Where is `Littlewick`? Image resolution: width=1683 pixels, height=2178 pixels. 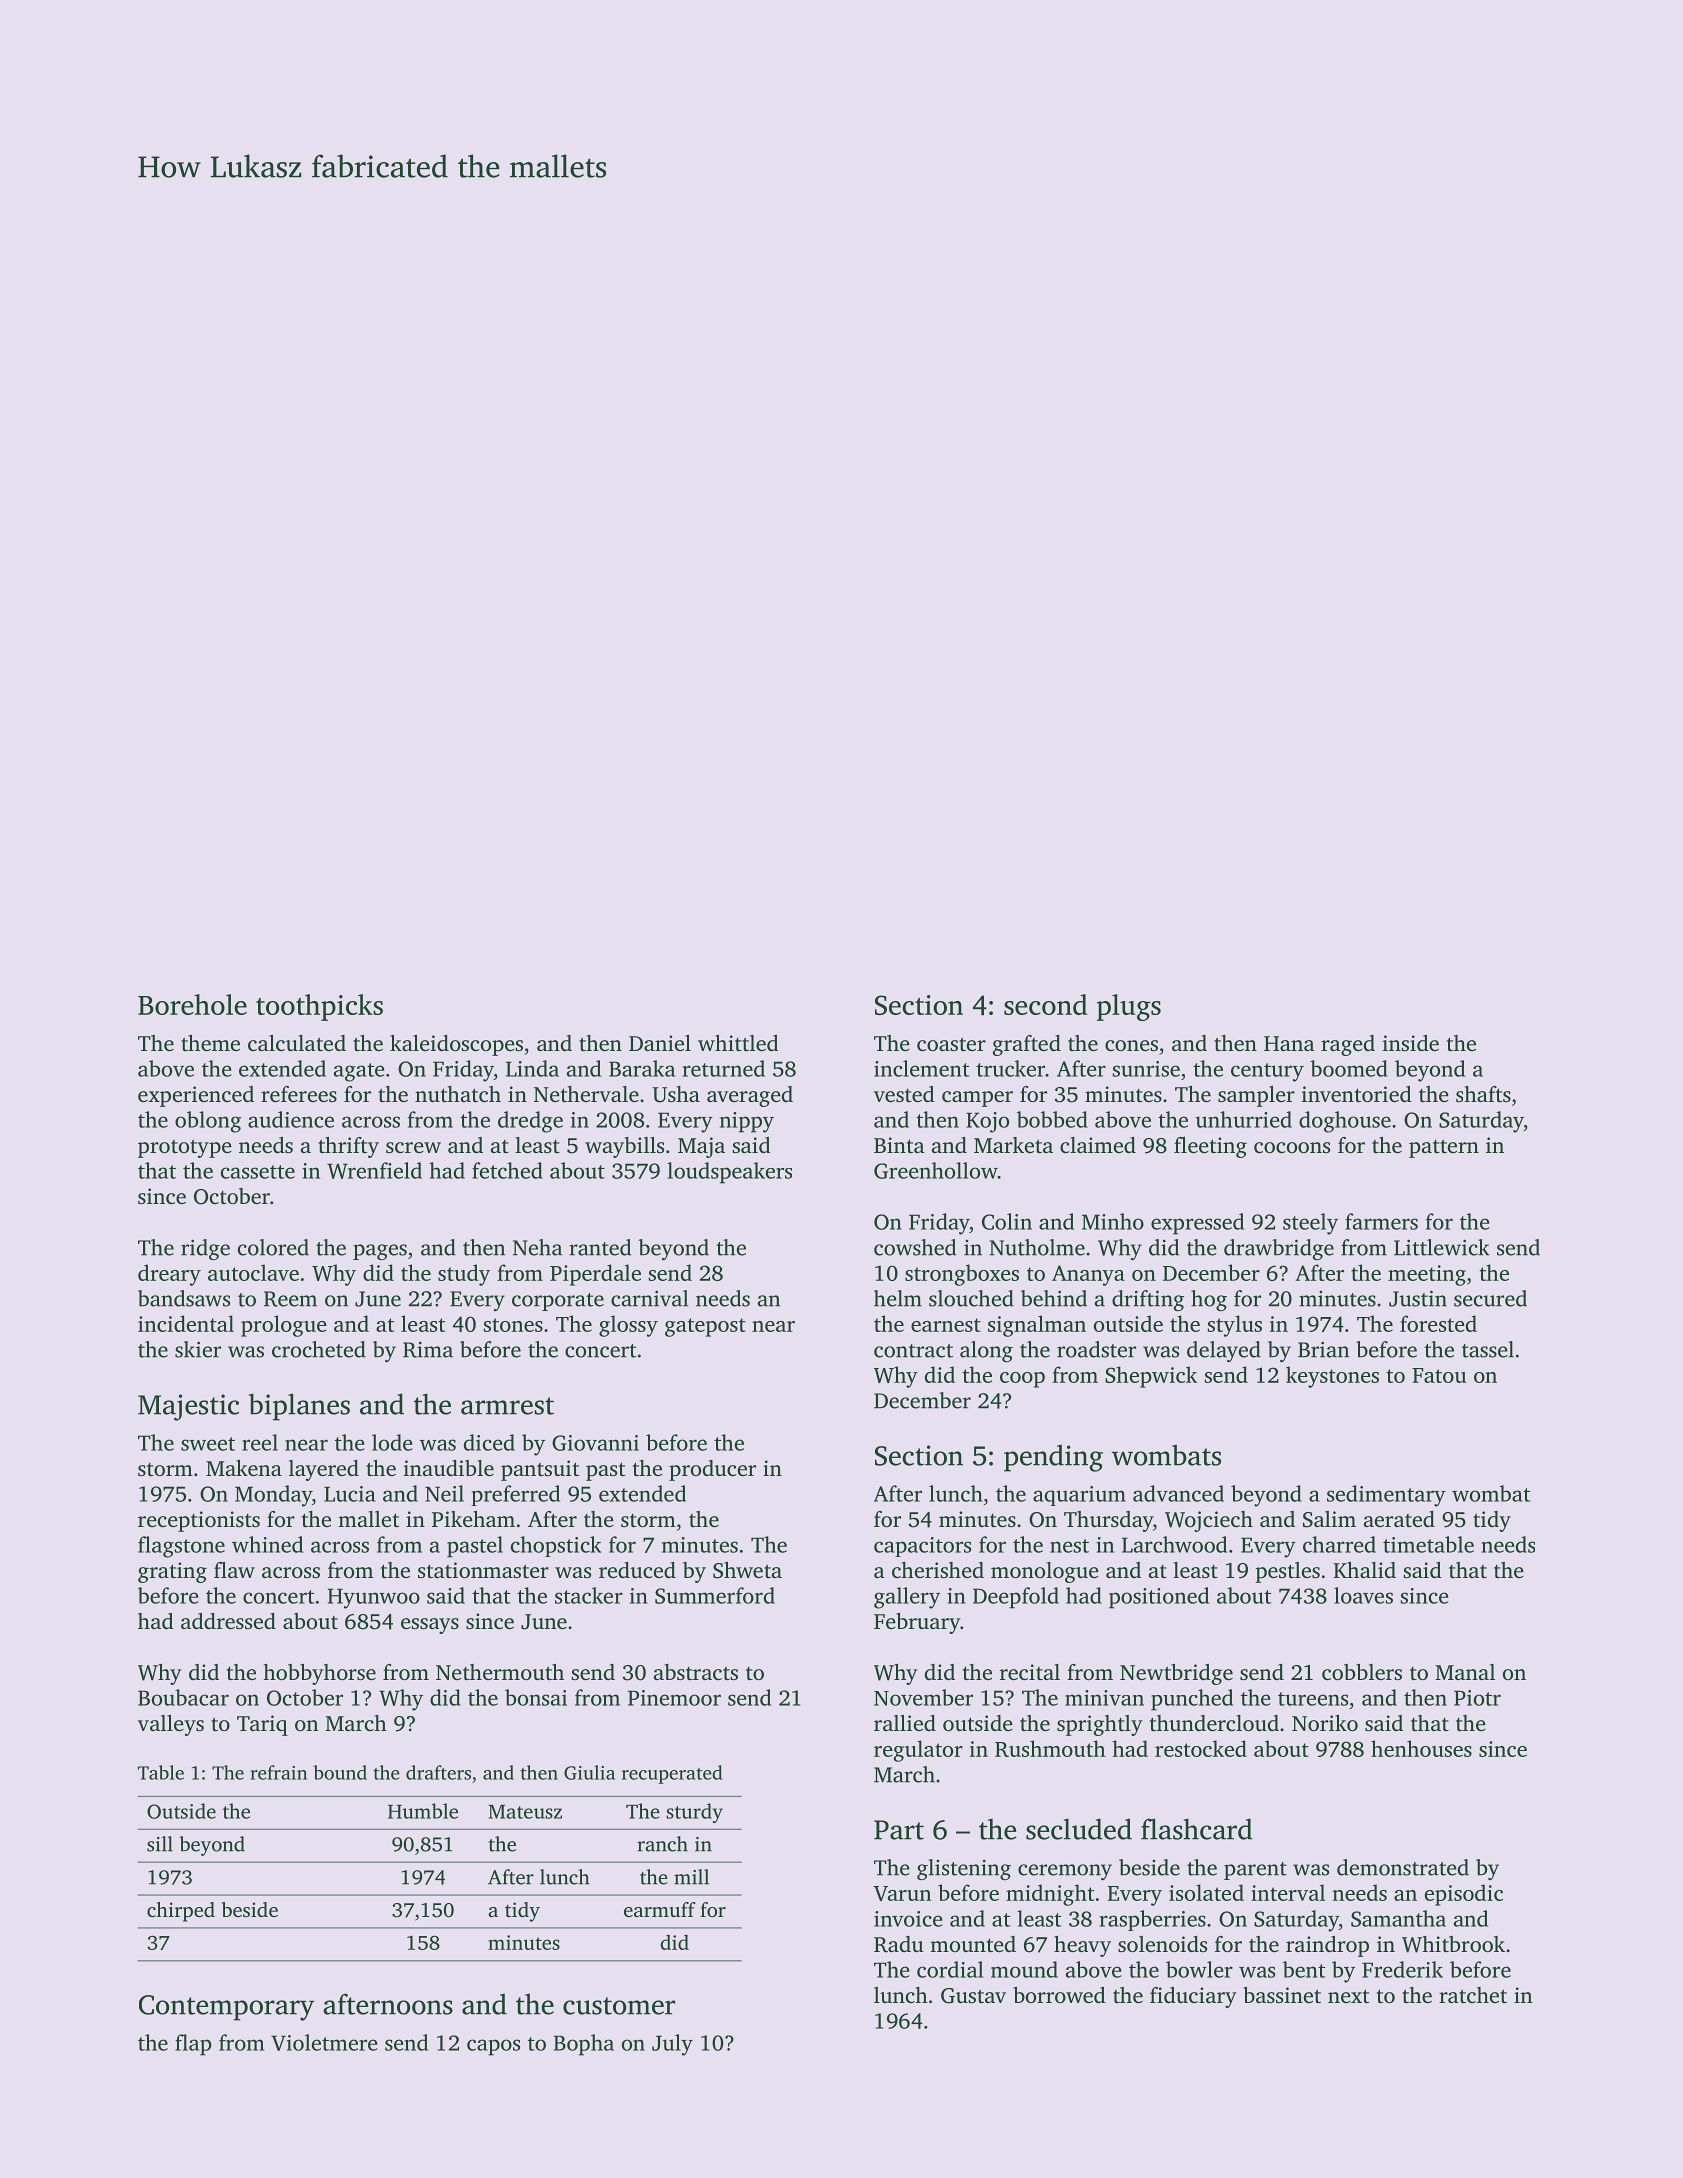 Littlewick is located at coordinates (1442, 1247).
